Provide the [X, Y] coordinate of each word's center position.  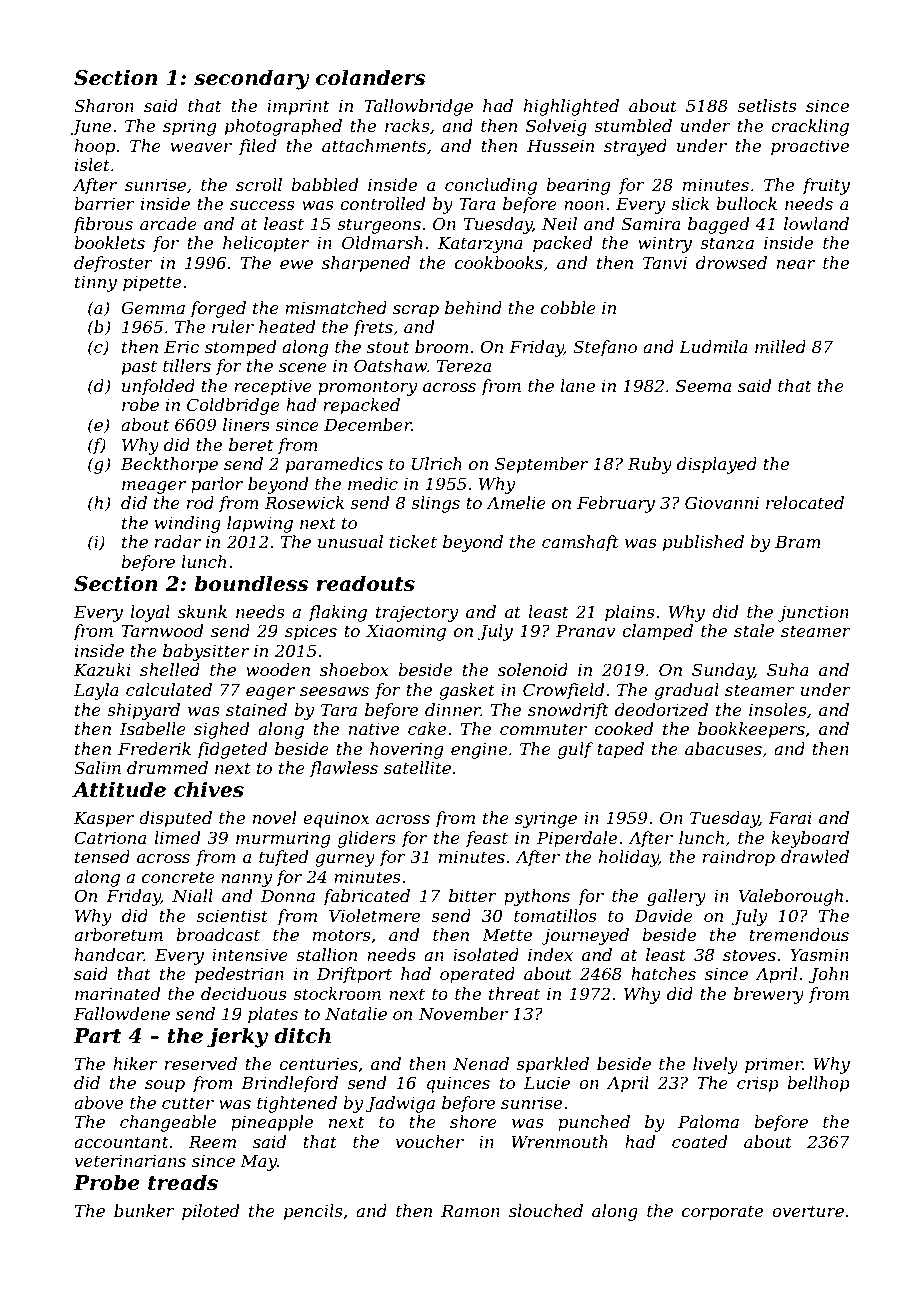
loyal [150, 613]
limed [177, 837]
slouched [546, 1210]
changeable [168, 1123]
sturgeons [379, 226]
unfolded [158, 387]
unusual [350, 541]
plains [630, 613]
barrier [104, 203]
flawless [344, 769]
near [796, 264]
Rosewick [304, 502]
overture [808, 1211]
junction [813, 614]
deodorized [661, 710]
